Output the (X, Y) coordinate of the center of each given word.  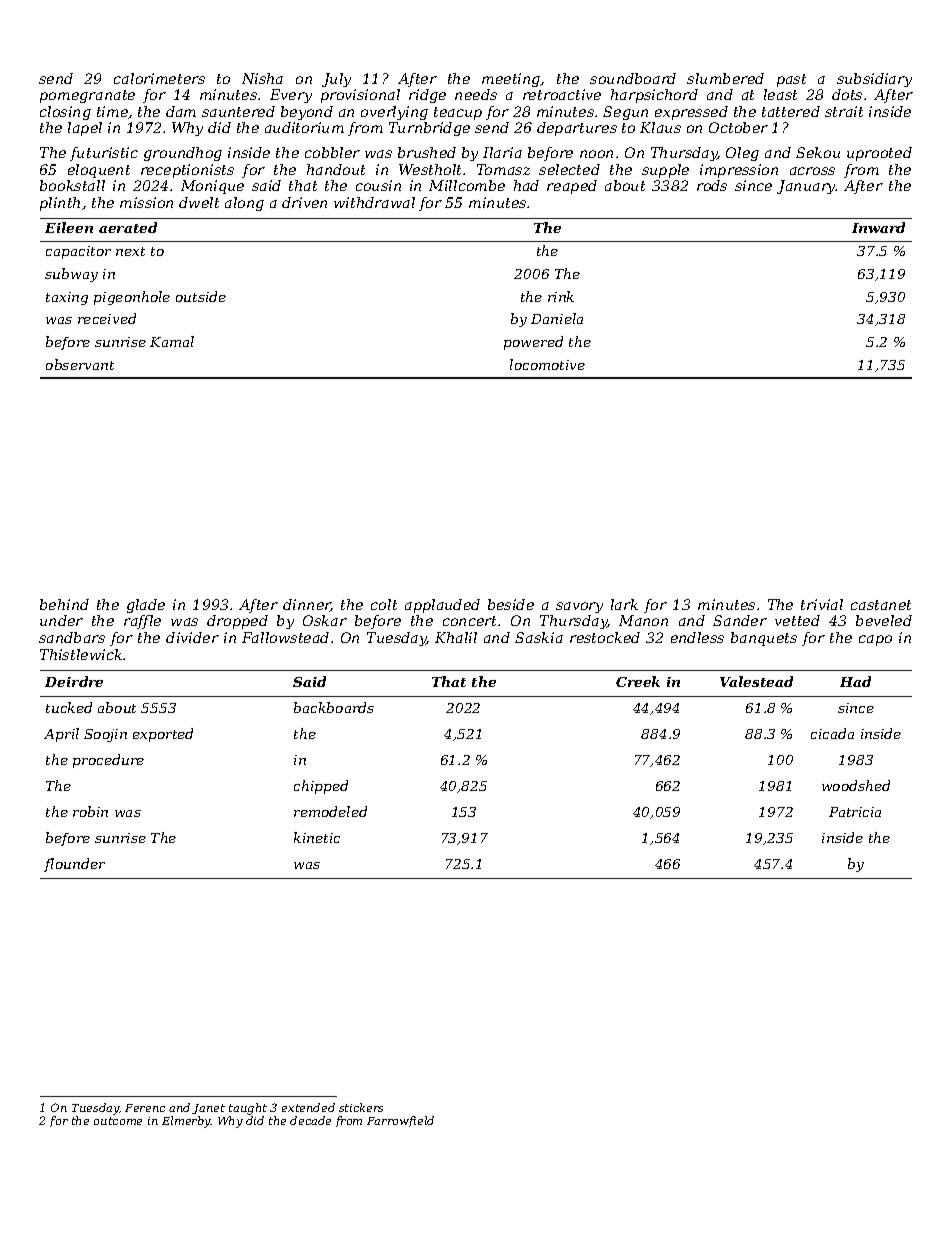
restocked (605, 637)
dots (847, 94)
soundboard (633, 78)
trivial (822, 604)
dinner (307, 605)
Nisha (262, 78)
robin (90, 811)
